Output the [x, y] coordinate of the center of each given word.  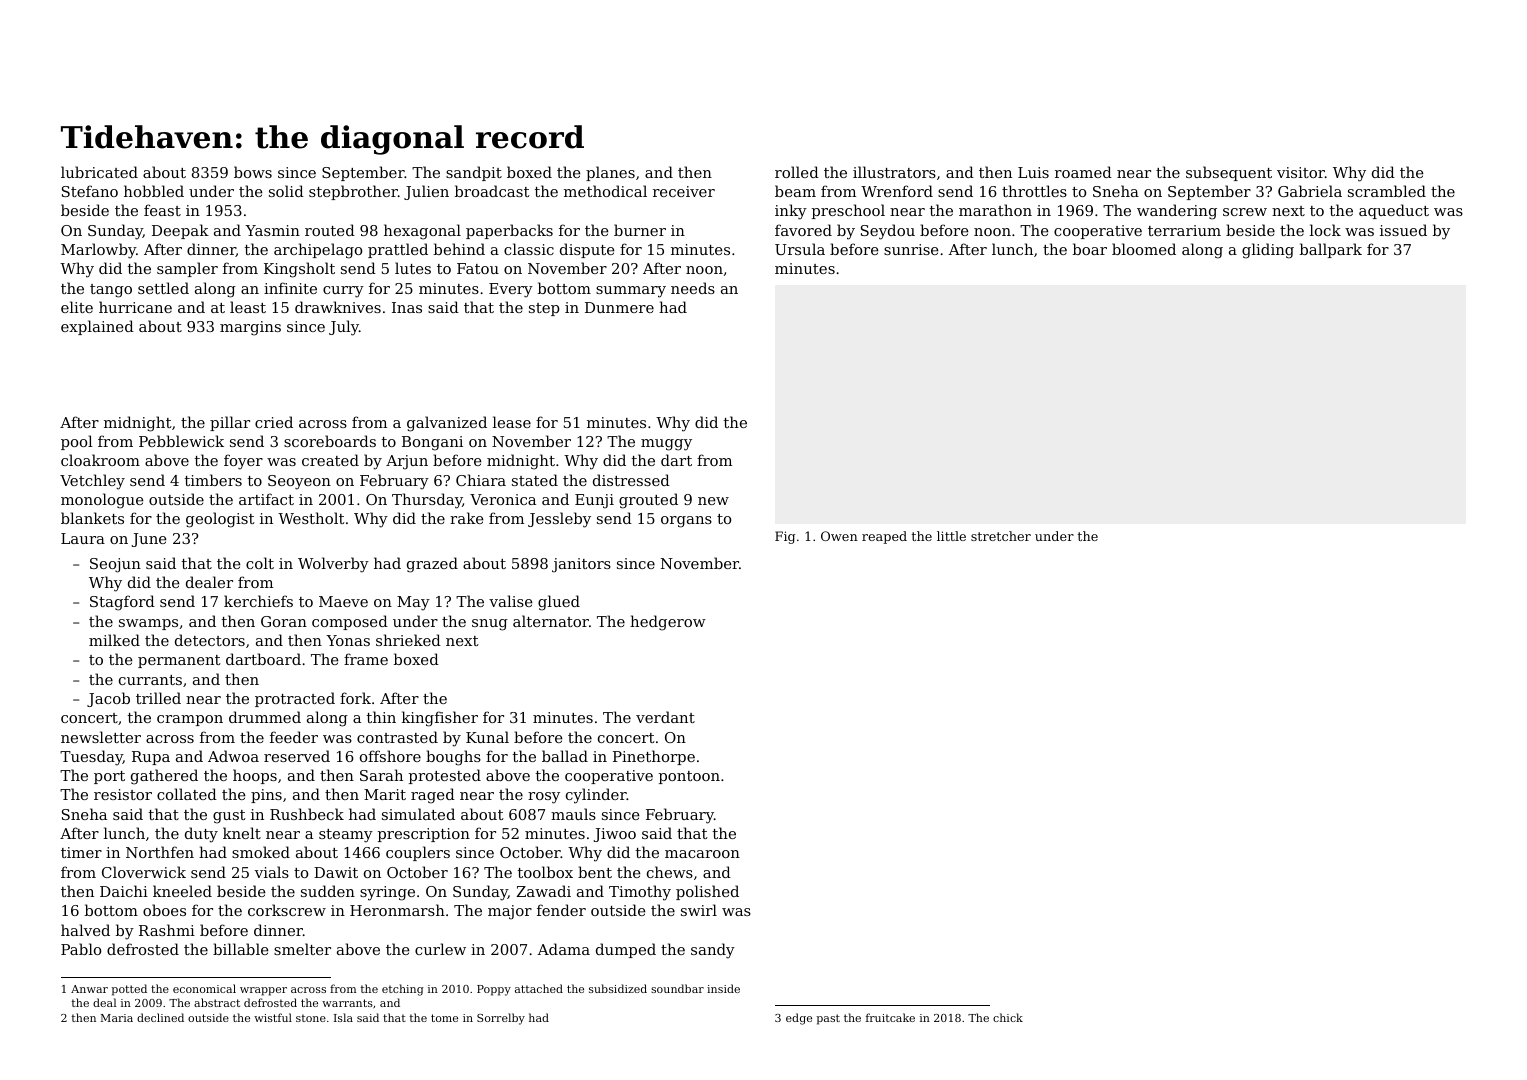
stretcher [1001, 536]
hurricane [135, 307]
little [951, 536]
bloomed [1144, 249]
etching [403, 990]
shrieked [408, 640]
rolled [797, 172]
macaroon [702, 854]
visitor [1301, 172]
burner [640, 230]
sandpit [474, 173]
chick [1008, 1017]
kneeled [182, 891]
